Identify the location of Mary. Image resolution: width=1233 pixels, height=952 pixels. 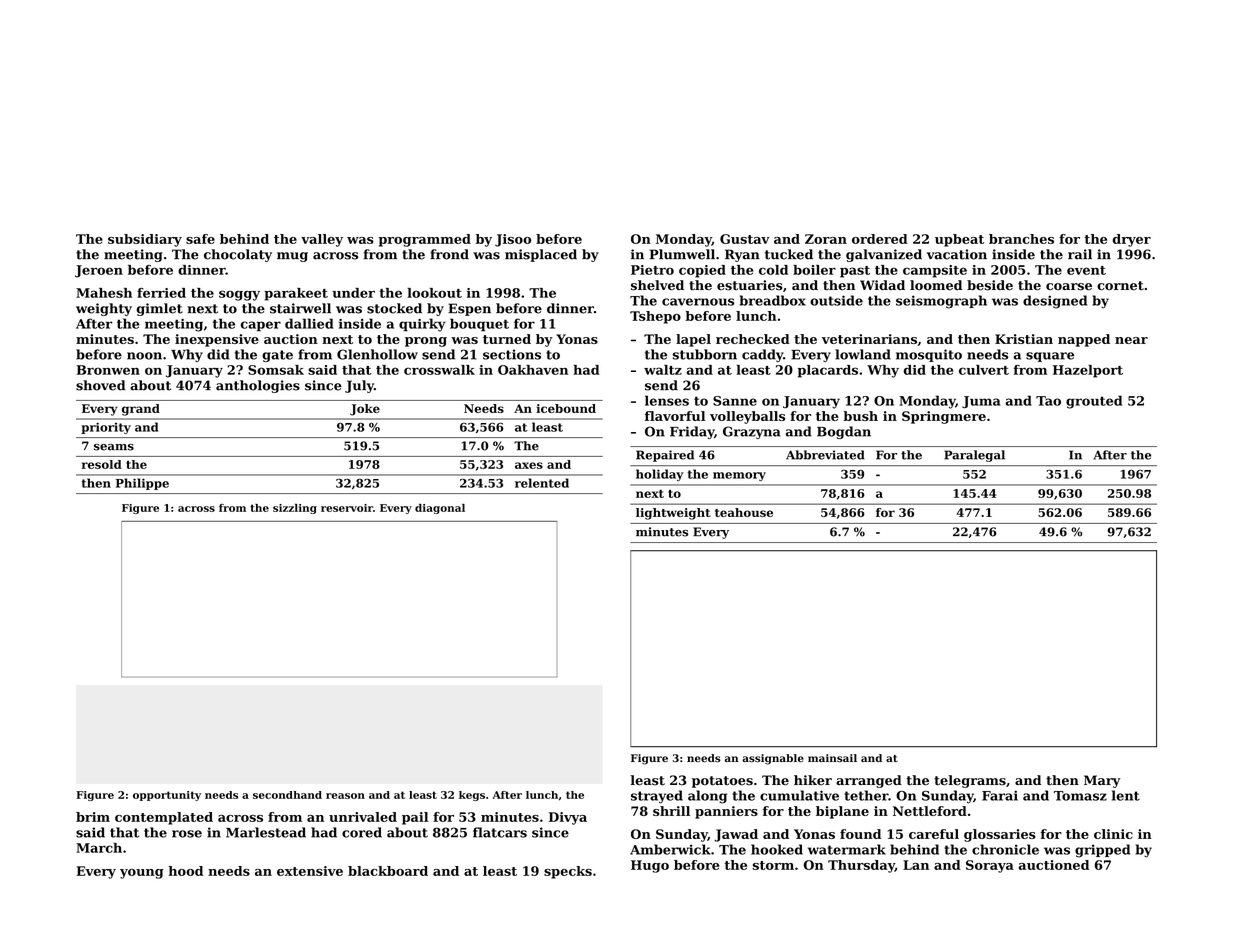
(1102, 781).
